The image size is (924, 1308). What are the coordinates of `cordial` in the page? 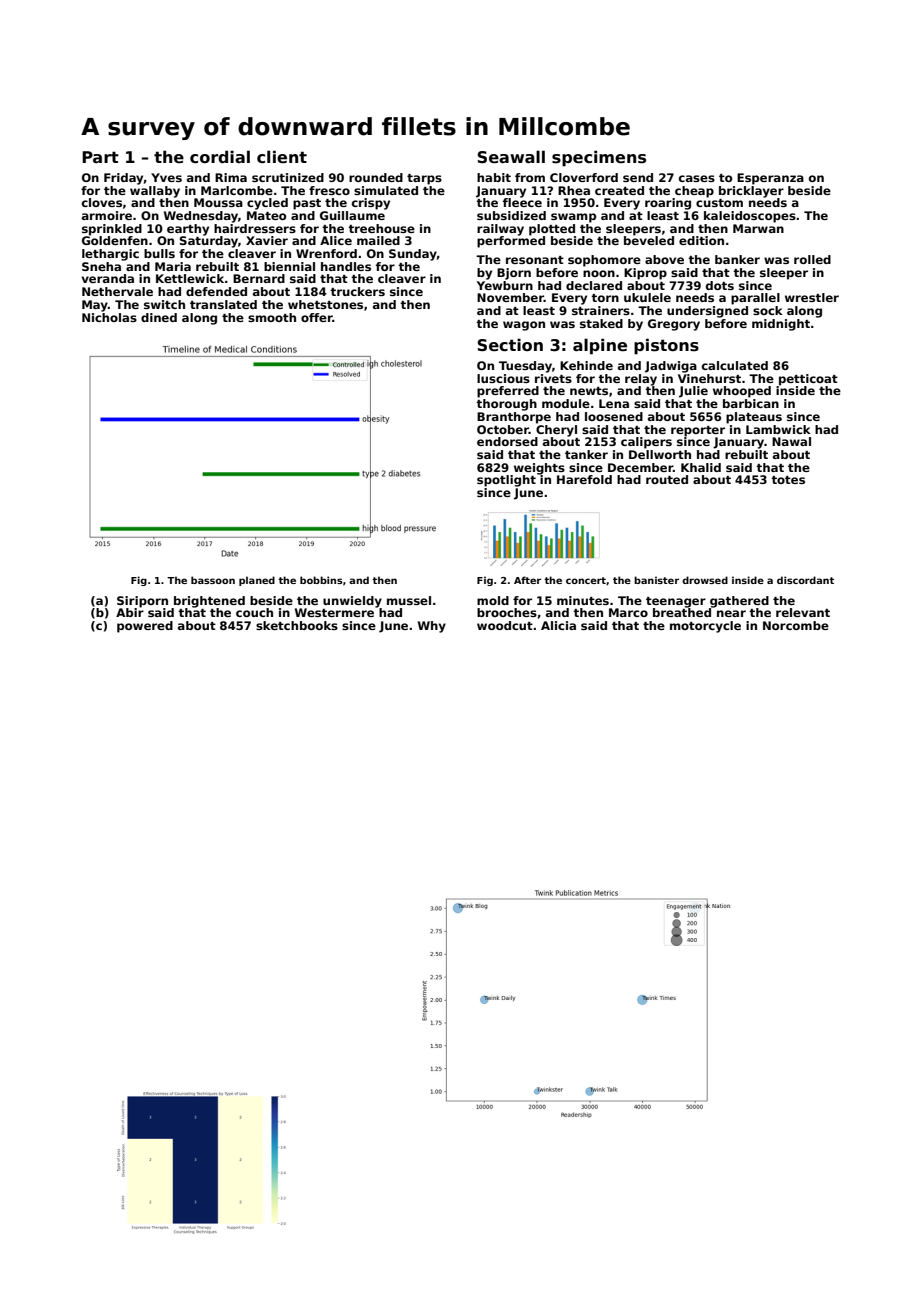 It's located at (220, 157).
